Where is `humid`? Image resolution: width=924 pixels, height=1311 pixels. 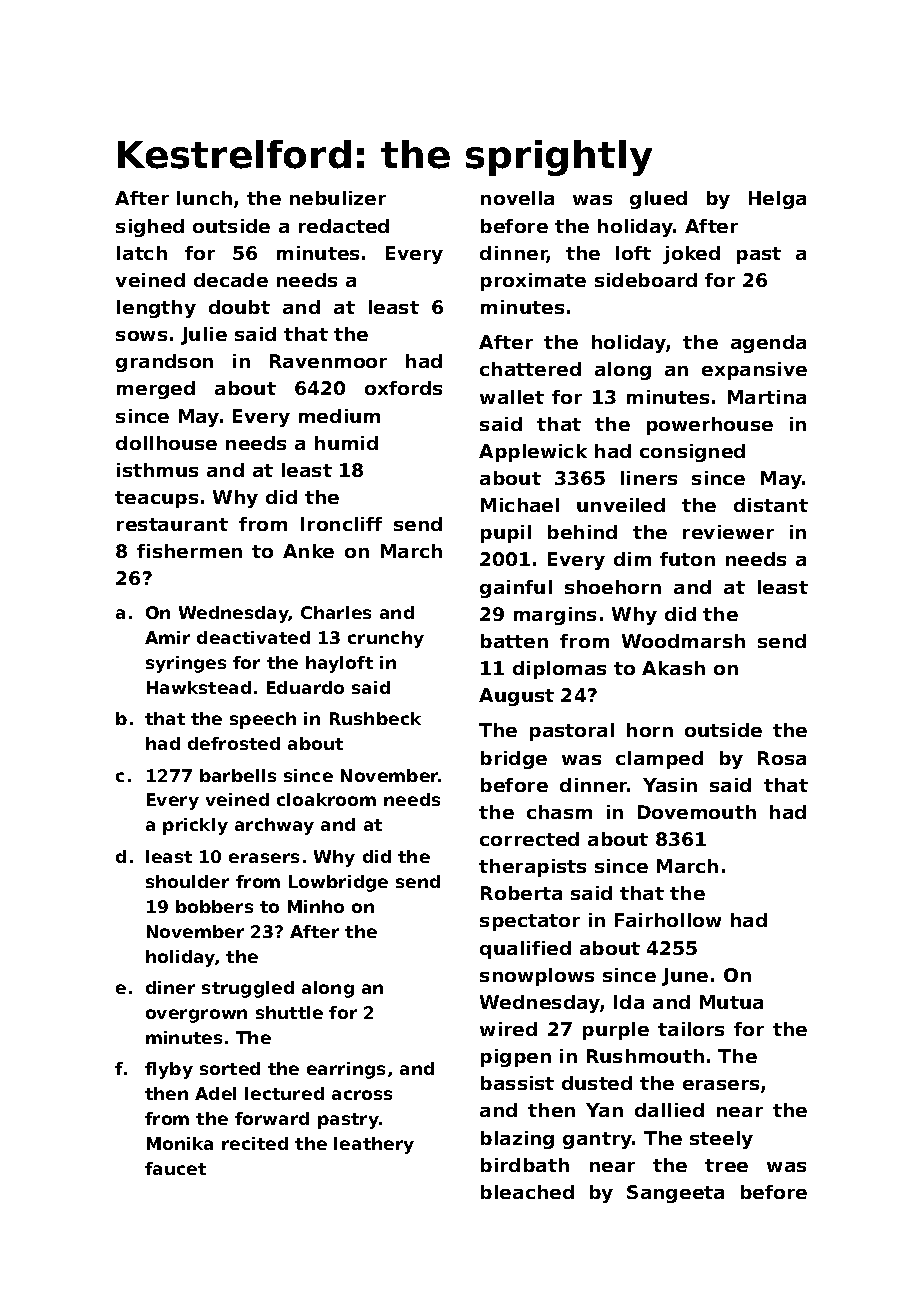 humid is located at coordinates (346, 443).
